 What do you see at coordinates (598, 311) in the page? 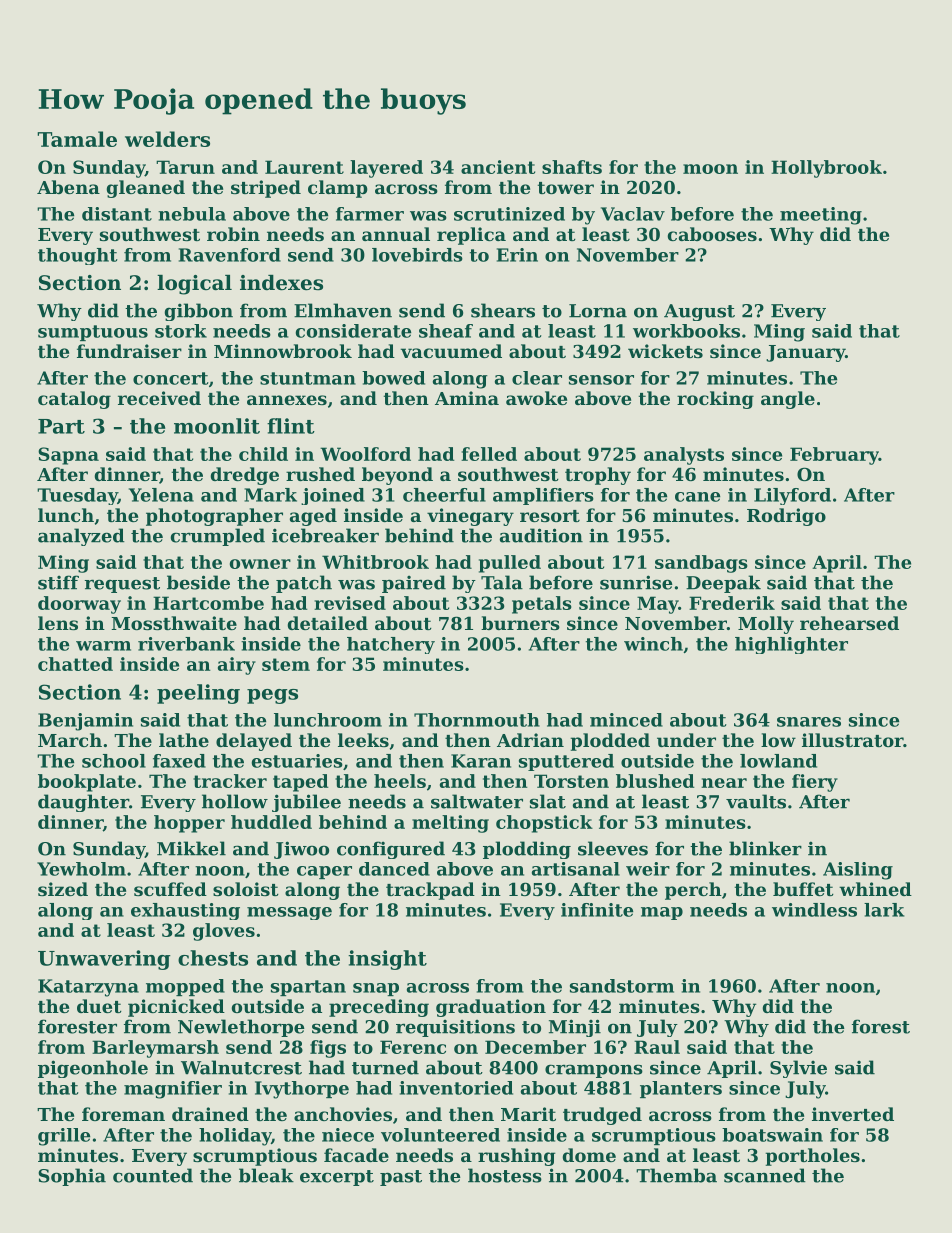
I see `Lorna` at bounding box center [598, 311].
